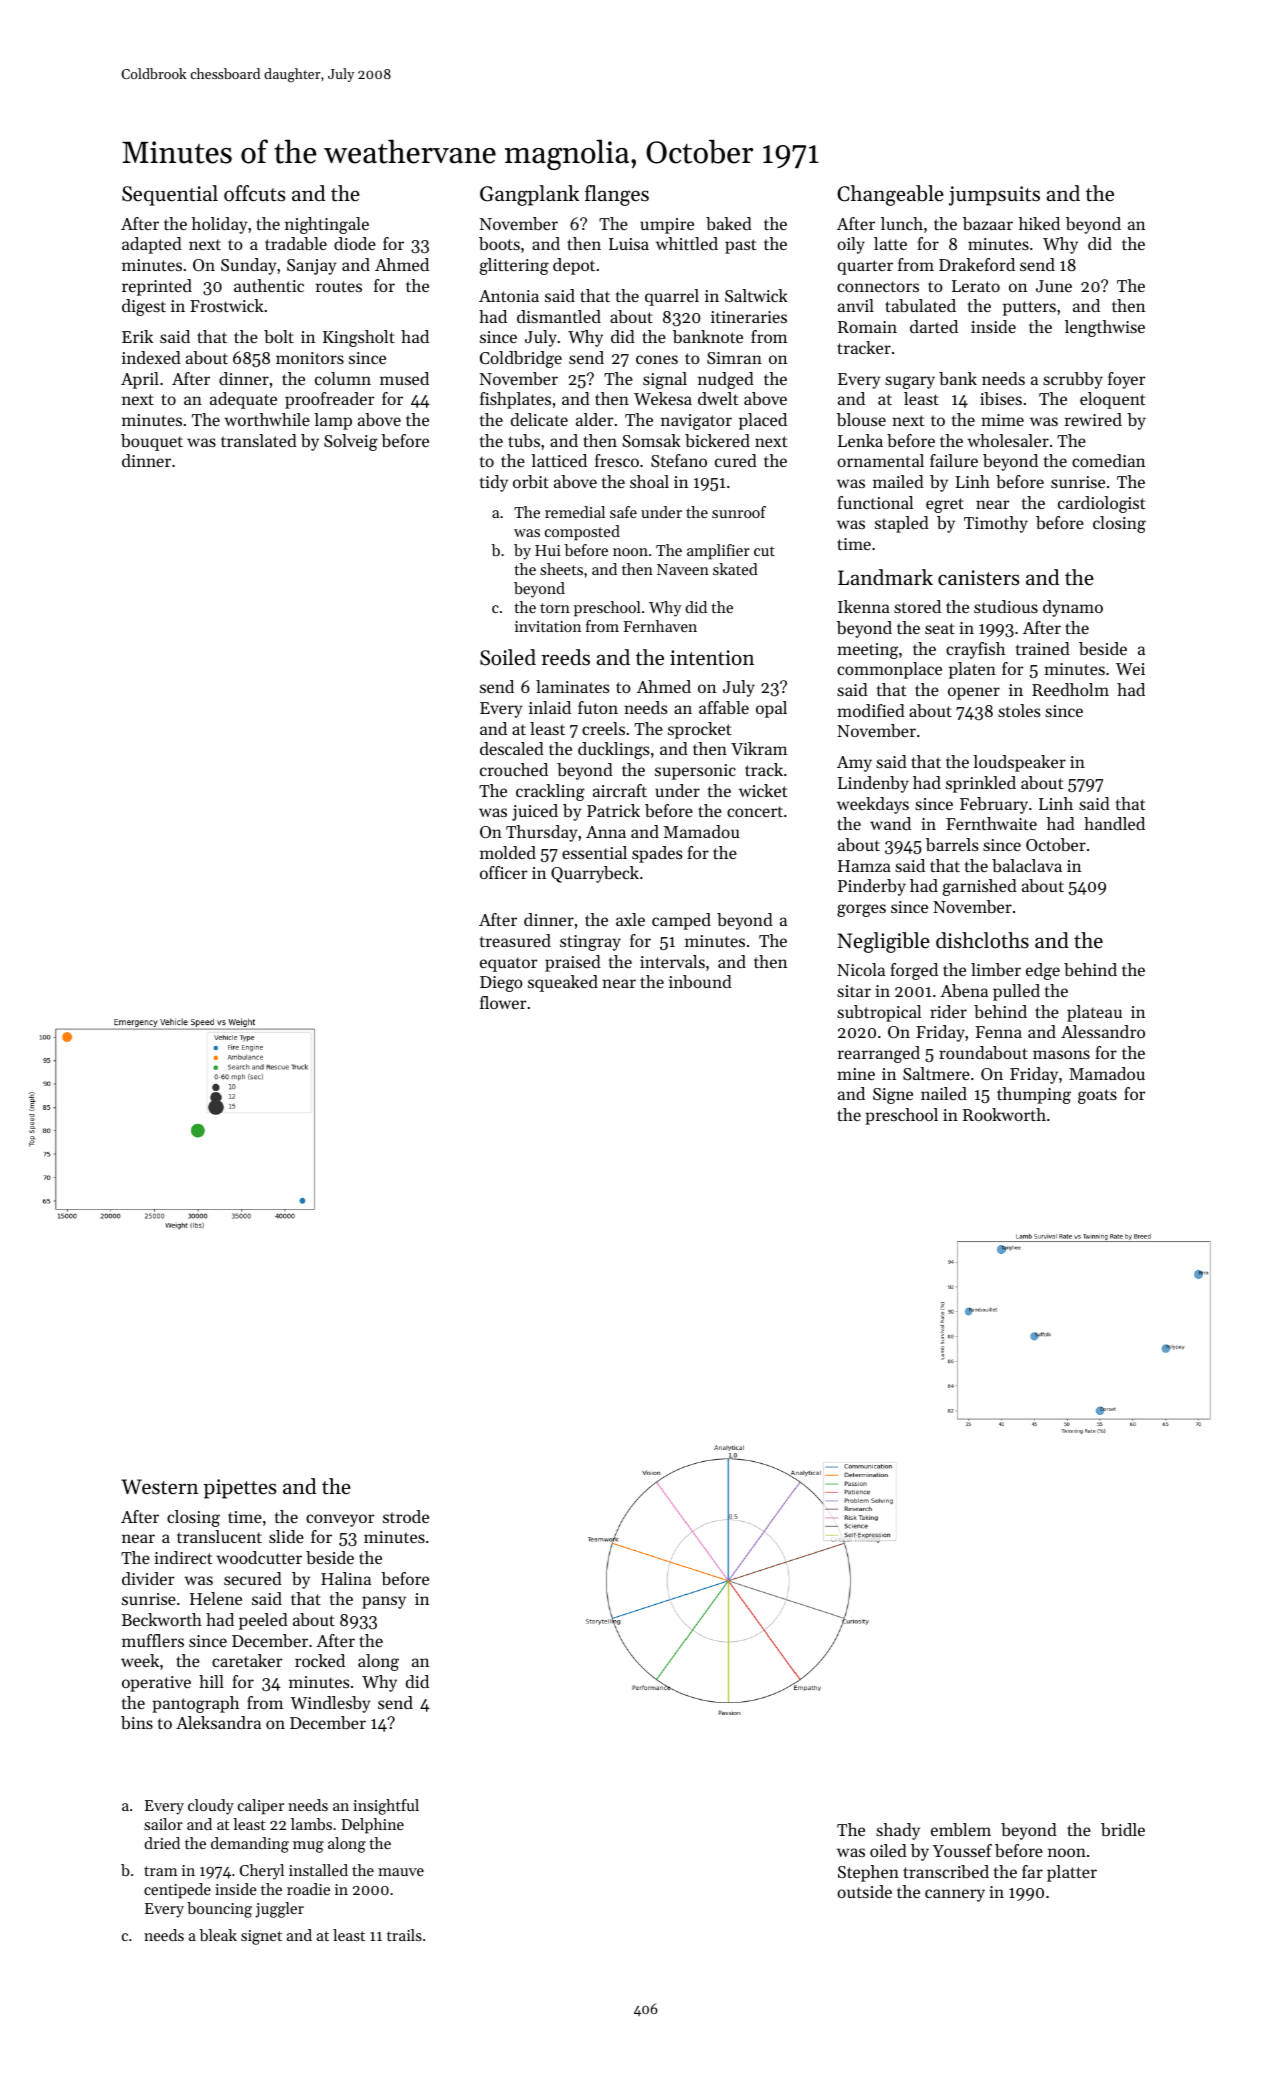  I want to click on trails, so click(404, 1935).
